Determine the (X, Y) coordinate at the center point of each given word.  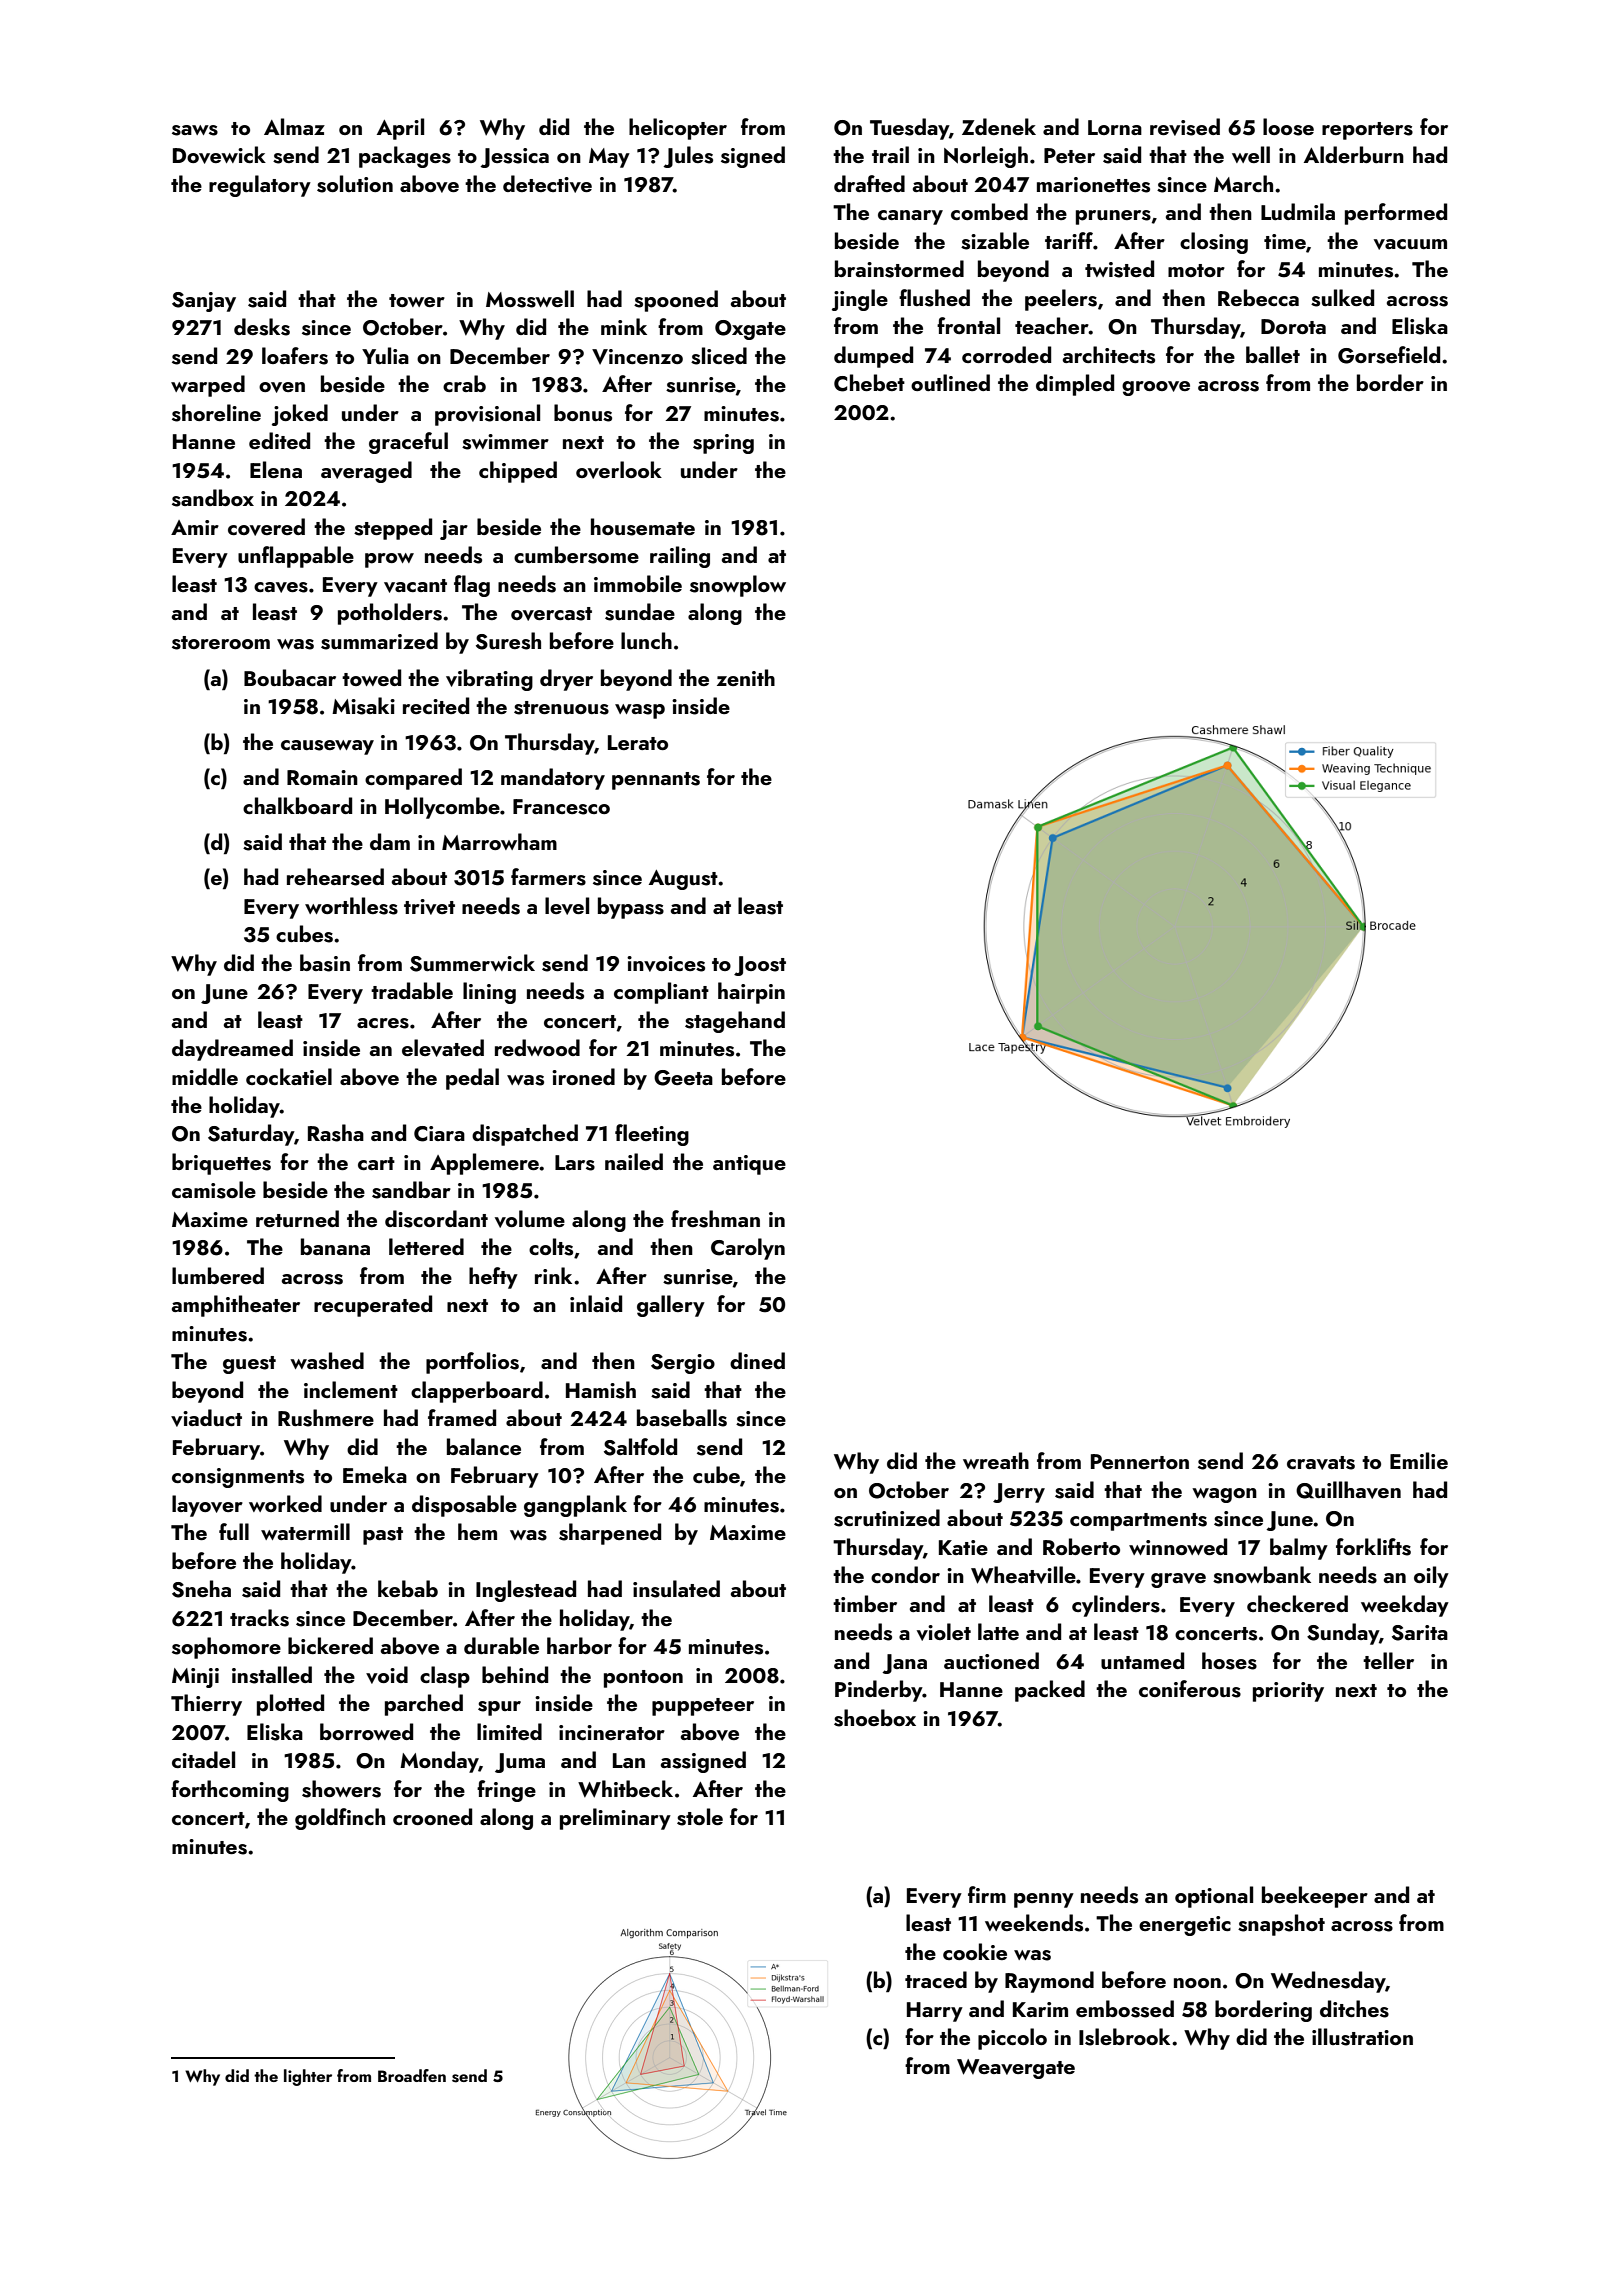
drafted (869, 183)
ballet (1273, 354)
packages (405, 157)
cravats (1321, 1463)
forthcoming (230, 1791)
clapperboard (477, 1392)
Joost (760, 966)
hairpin (751, 993)
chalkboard (297, 805)
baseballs (682, 1418)
